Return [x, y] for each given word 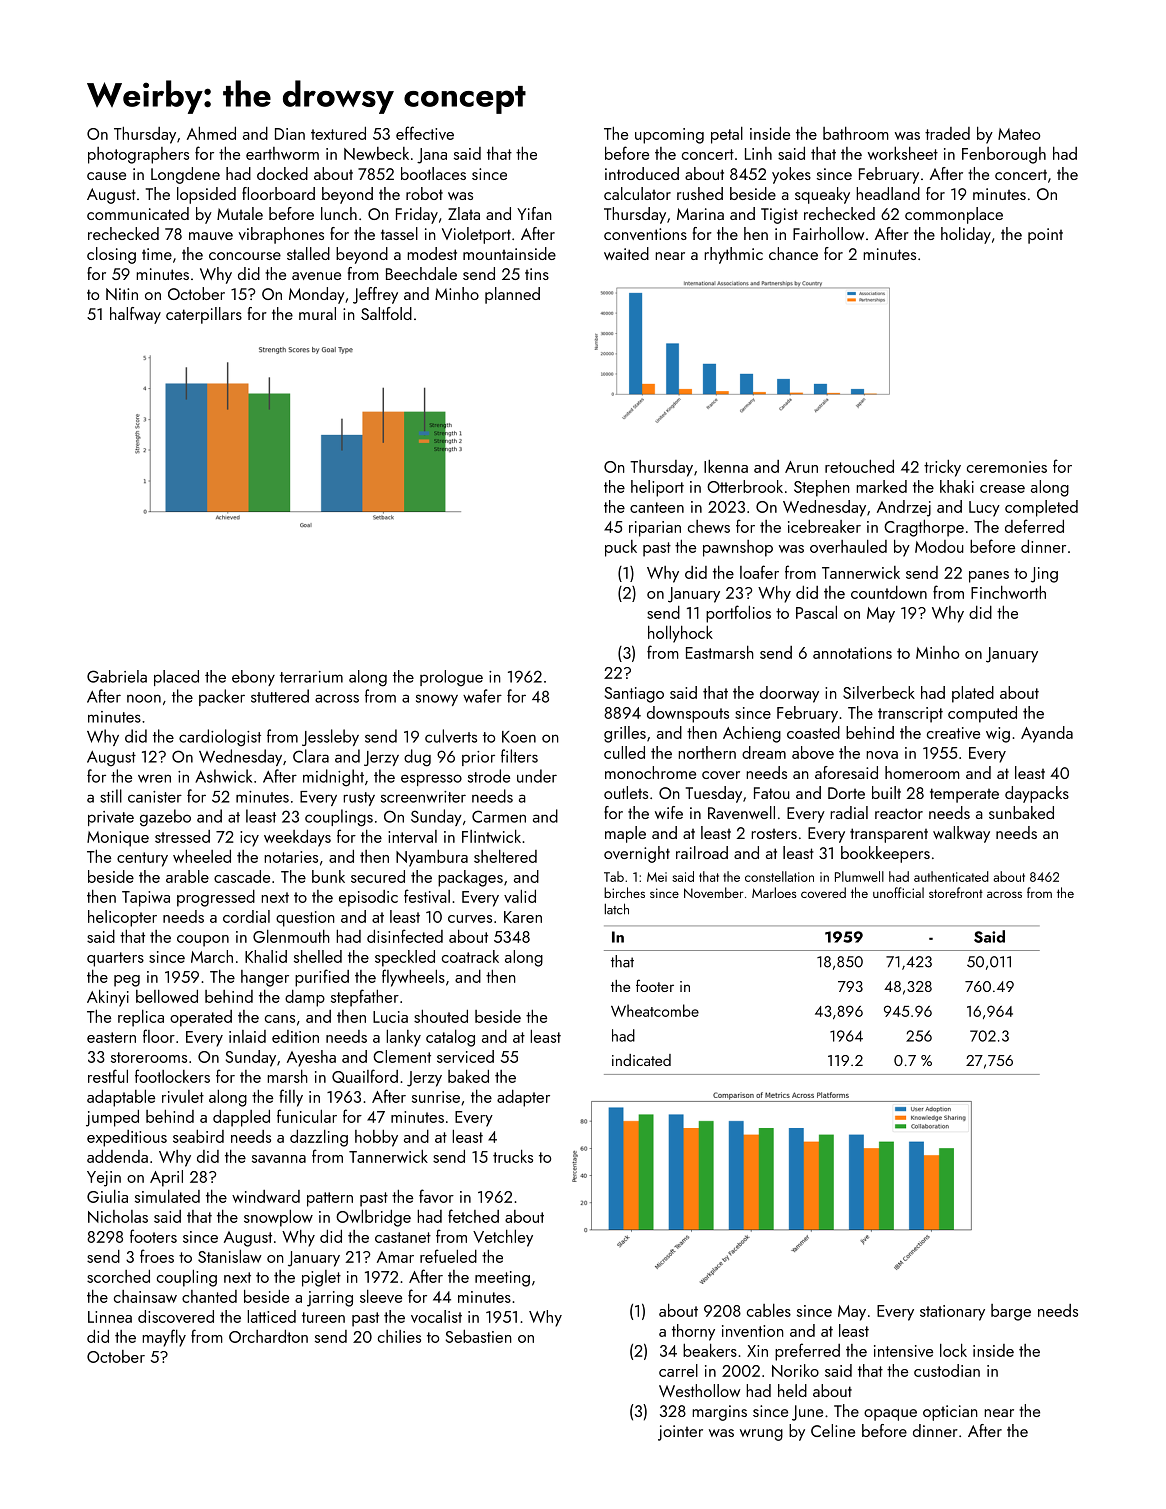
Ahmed [211, 133]
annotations [852, 653]
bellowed [167, 996]
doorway [789, 694]
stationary [952, 1313]
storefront [956, 892]
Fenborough [1004, 155]
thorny [693, 1332]
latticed [271, 1316]
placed [176, 678]
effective [425, 133]
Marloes [774, 892]
